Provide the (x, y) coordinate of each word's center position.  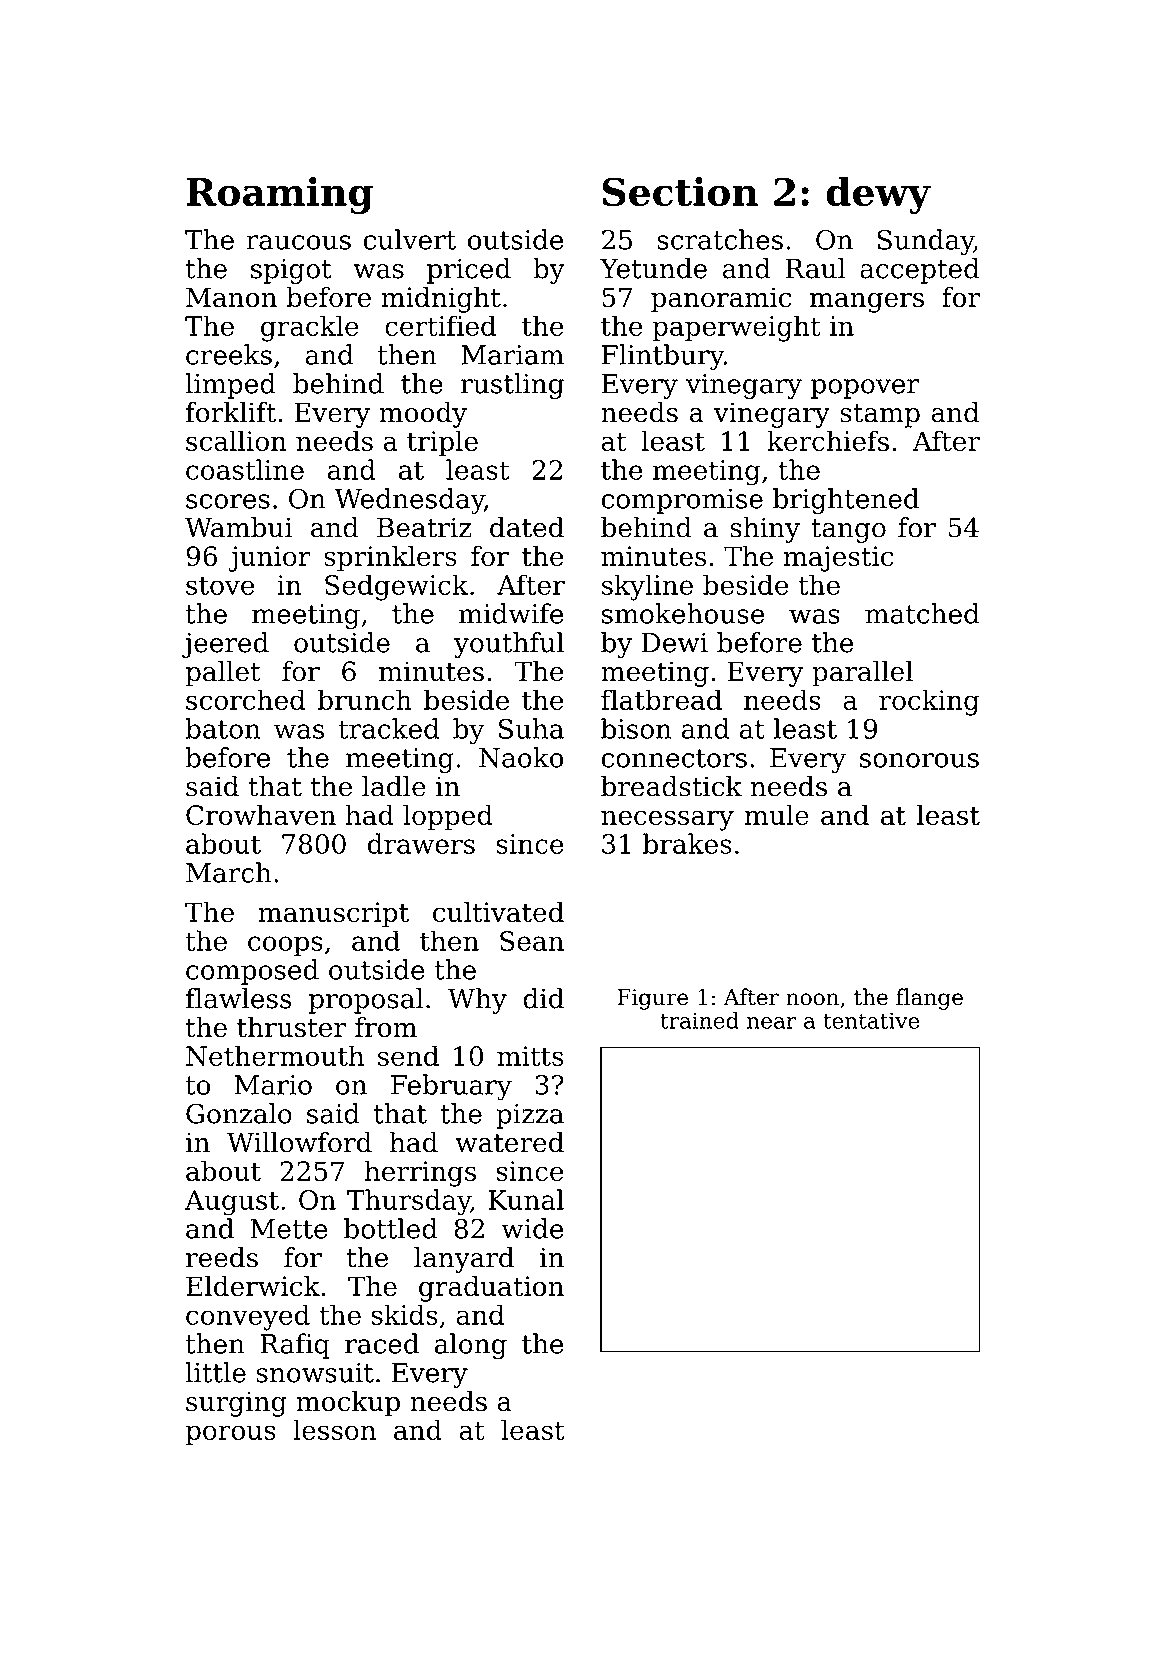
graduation (491, 1289)
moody (423, 415)
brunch (365, 699)
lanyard (464, 1260)
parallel (862, 674)
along (471, 1346)
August (232, 1203)
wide (532, 1228)
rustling (512, 386)
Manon (231, 297)
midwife (511, 613)
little (215, 1372)
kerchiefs (828, 440)
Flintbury (663, 357)
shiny (765, 530)
